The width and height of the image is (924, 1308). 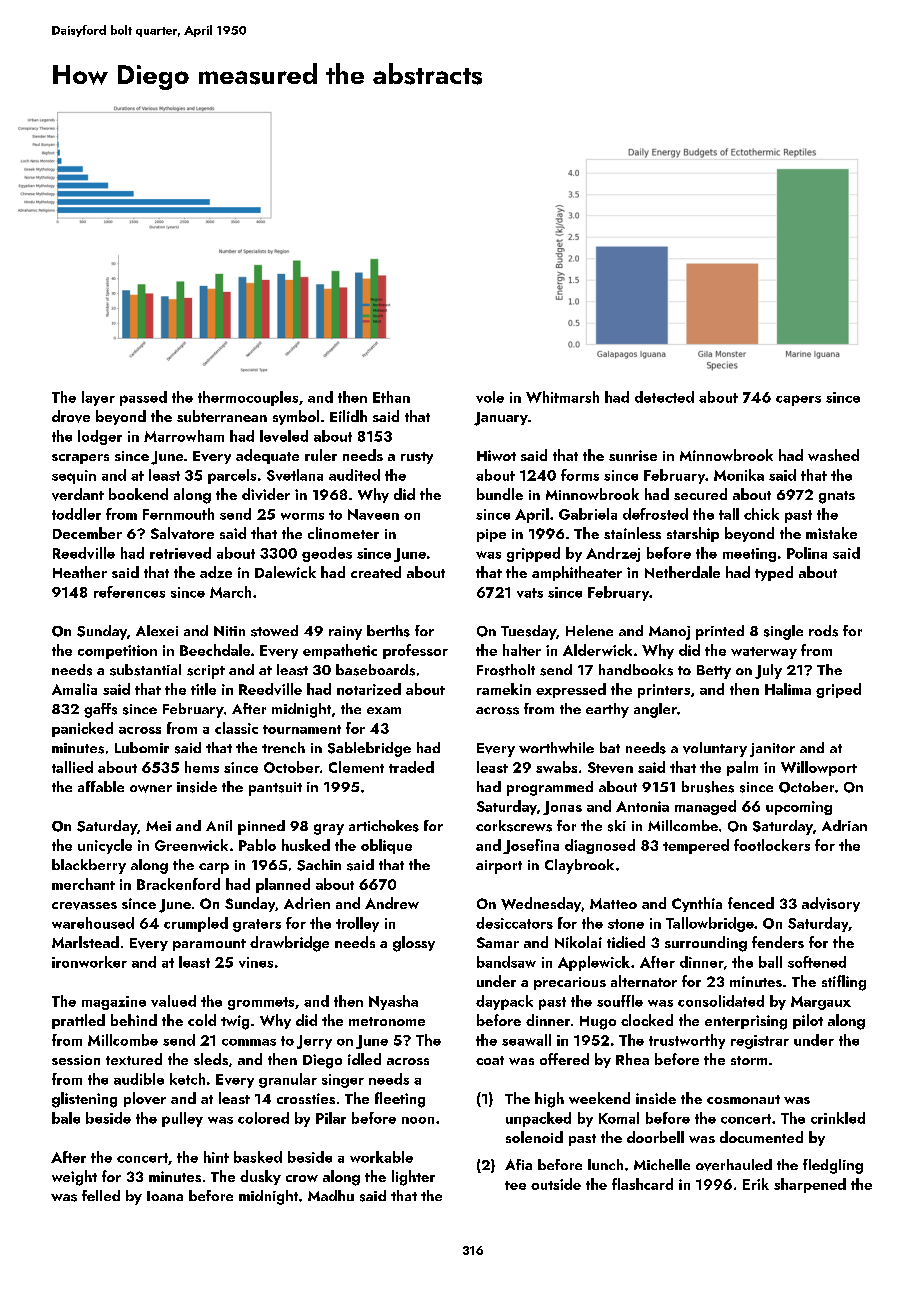 What do you see at coordinates (515, 1185) in the image?
I see `tee` at bounding box center [515, 1185].
